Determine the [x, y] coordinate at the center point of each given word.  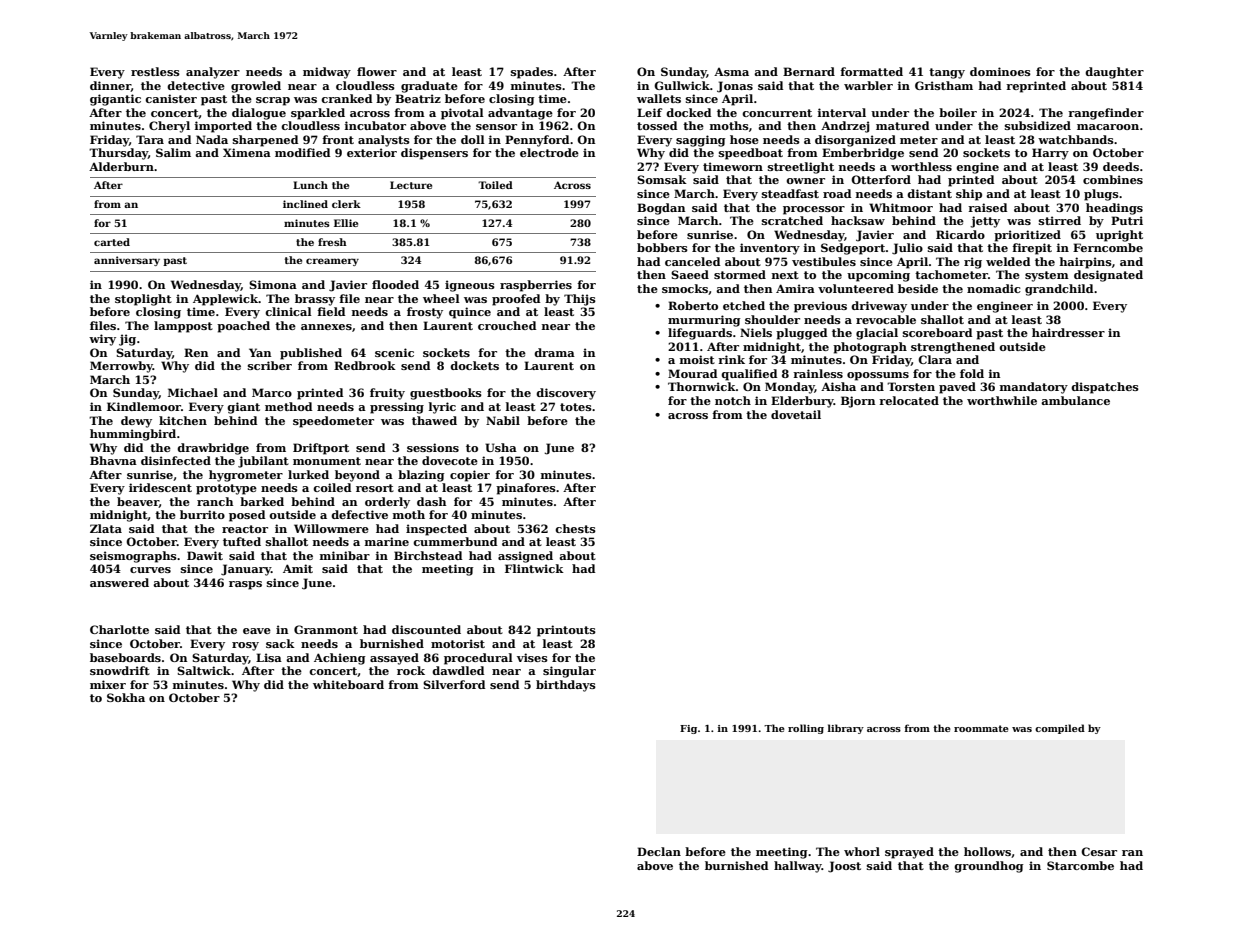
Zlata [106, 528]
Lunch [310, 185]
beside [918, 288]
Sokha [126, 697]
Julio [907, 249]
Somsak [662, 179]
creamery [332, 262]
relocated [909, 400]
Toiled [495, 185]
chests [575, 528]
